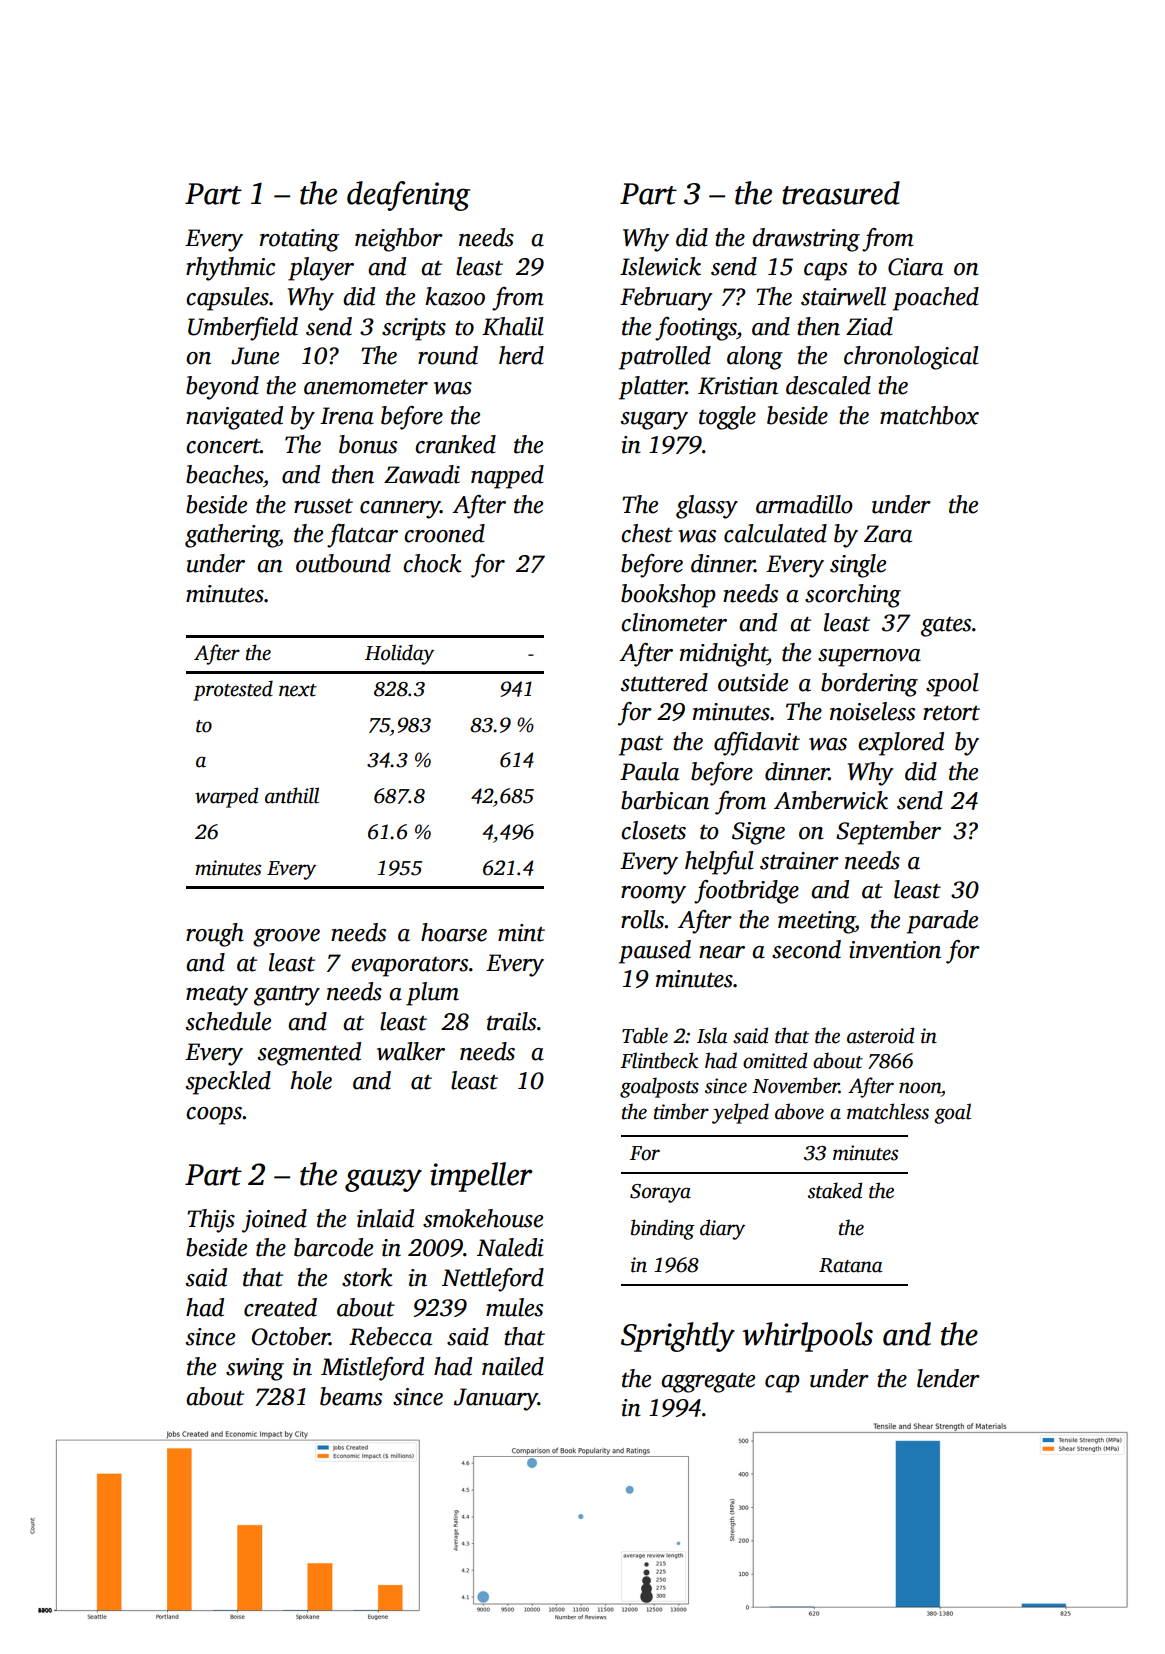 The height and width of the screenshot is (1654, 1165). I want to click on rhythmic, so click(230, 269).
